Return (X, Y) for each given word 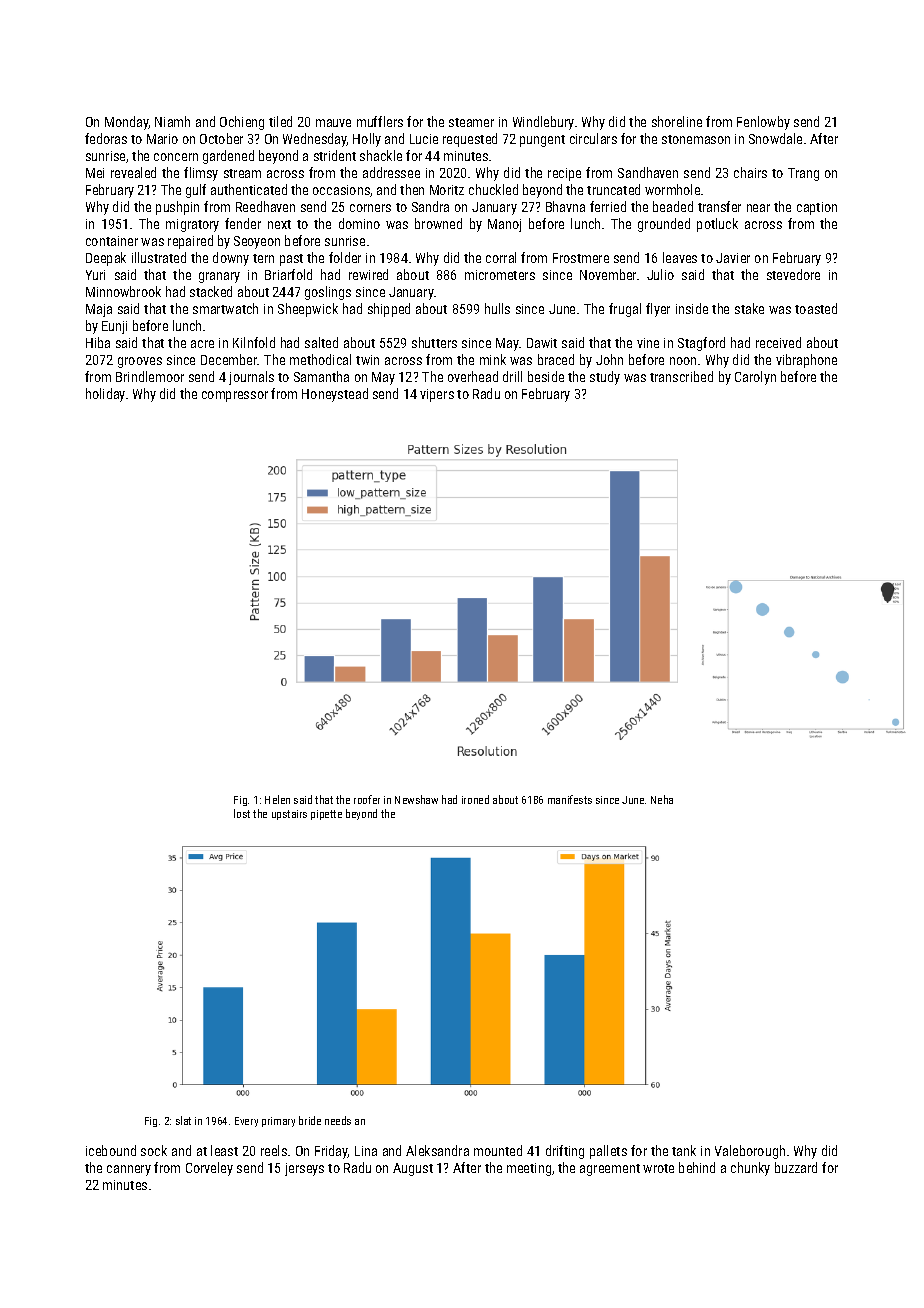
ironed (475, 799)
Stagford (701, 344)
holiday (105, 395)
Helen (277, 799)
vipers (437, 395)
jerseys (304, 1169)
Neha (662, 799)
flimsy (201, 174)
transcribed (681, 376)
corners (370, 208)
